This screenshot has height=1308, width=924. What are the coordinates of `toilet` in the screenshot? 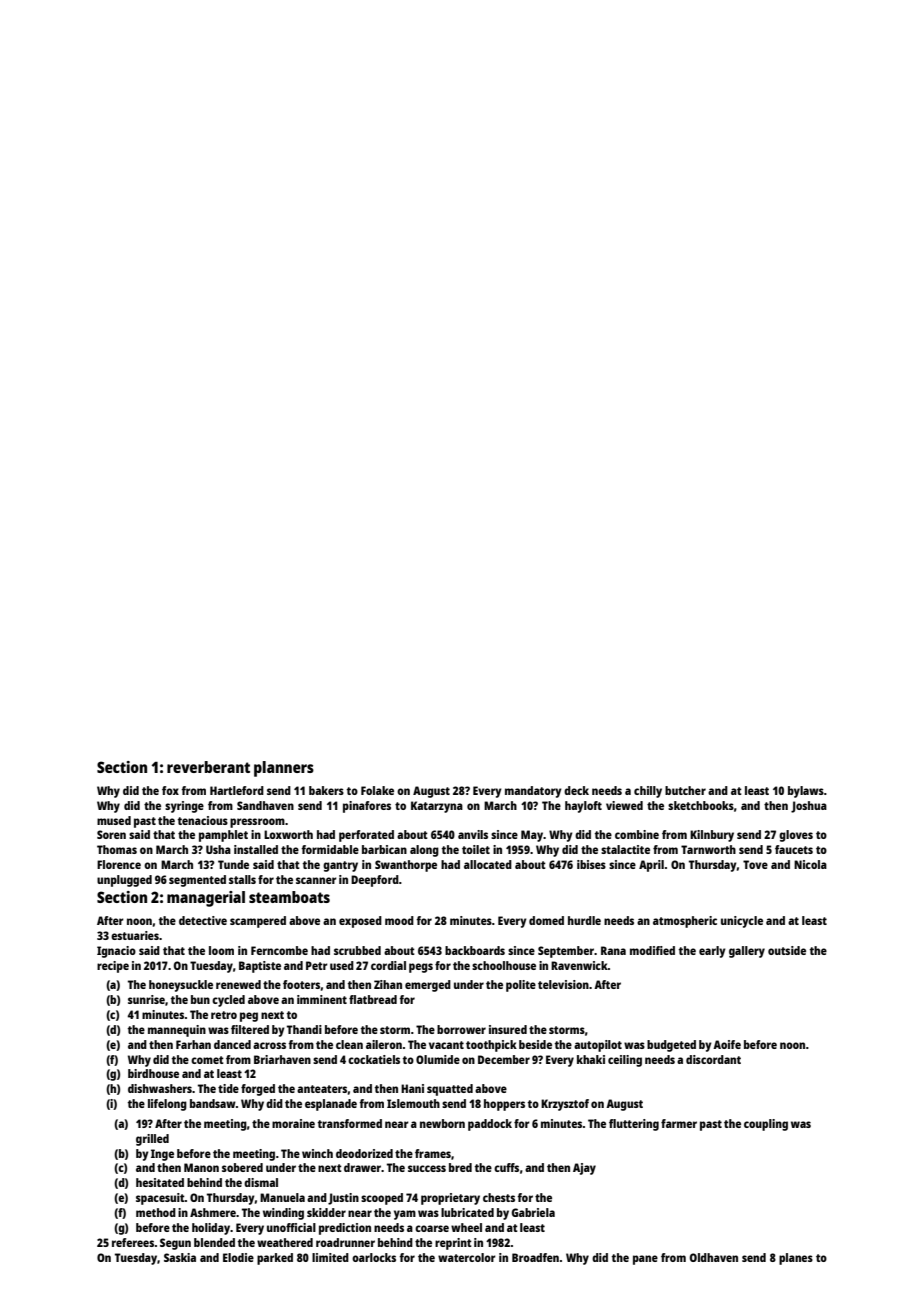 It's located at (476, 849).
